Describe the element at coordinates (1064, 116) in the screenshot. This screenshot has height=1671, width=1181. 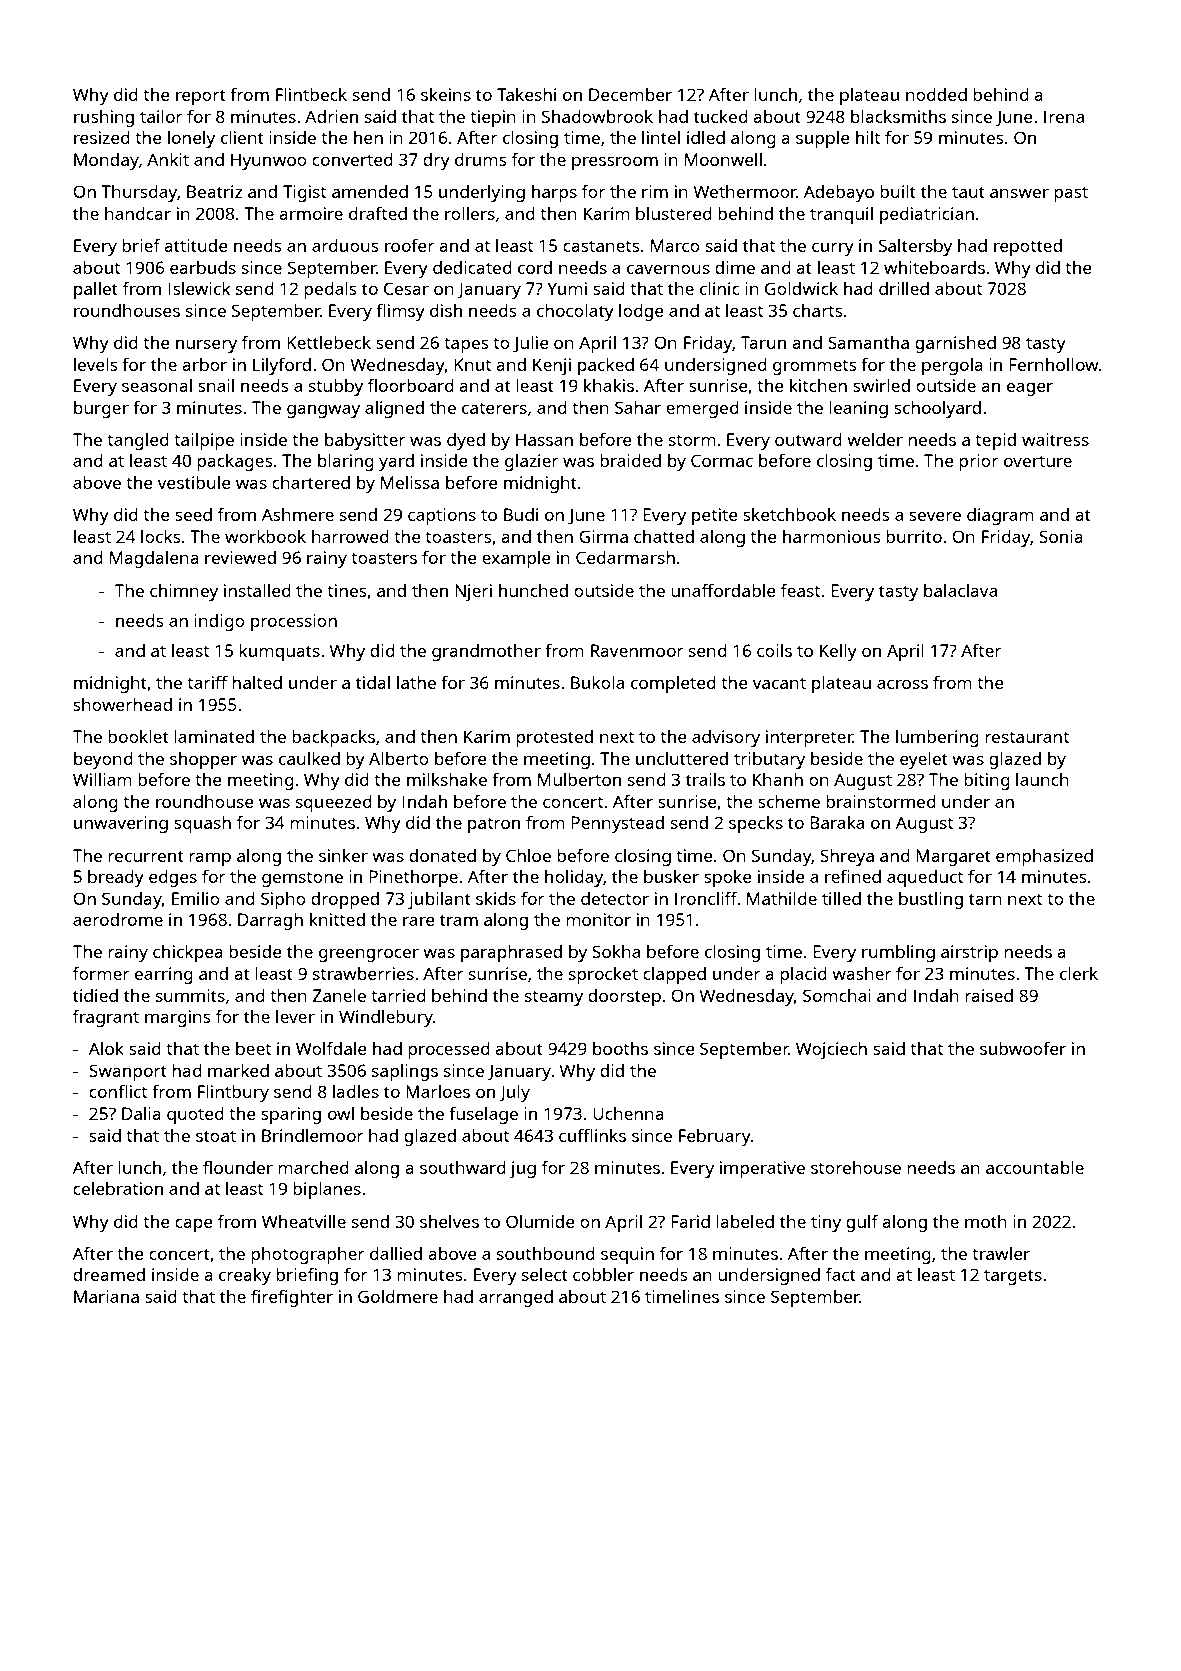
I see `Irena` at that location.
